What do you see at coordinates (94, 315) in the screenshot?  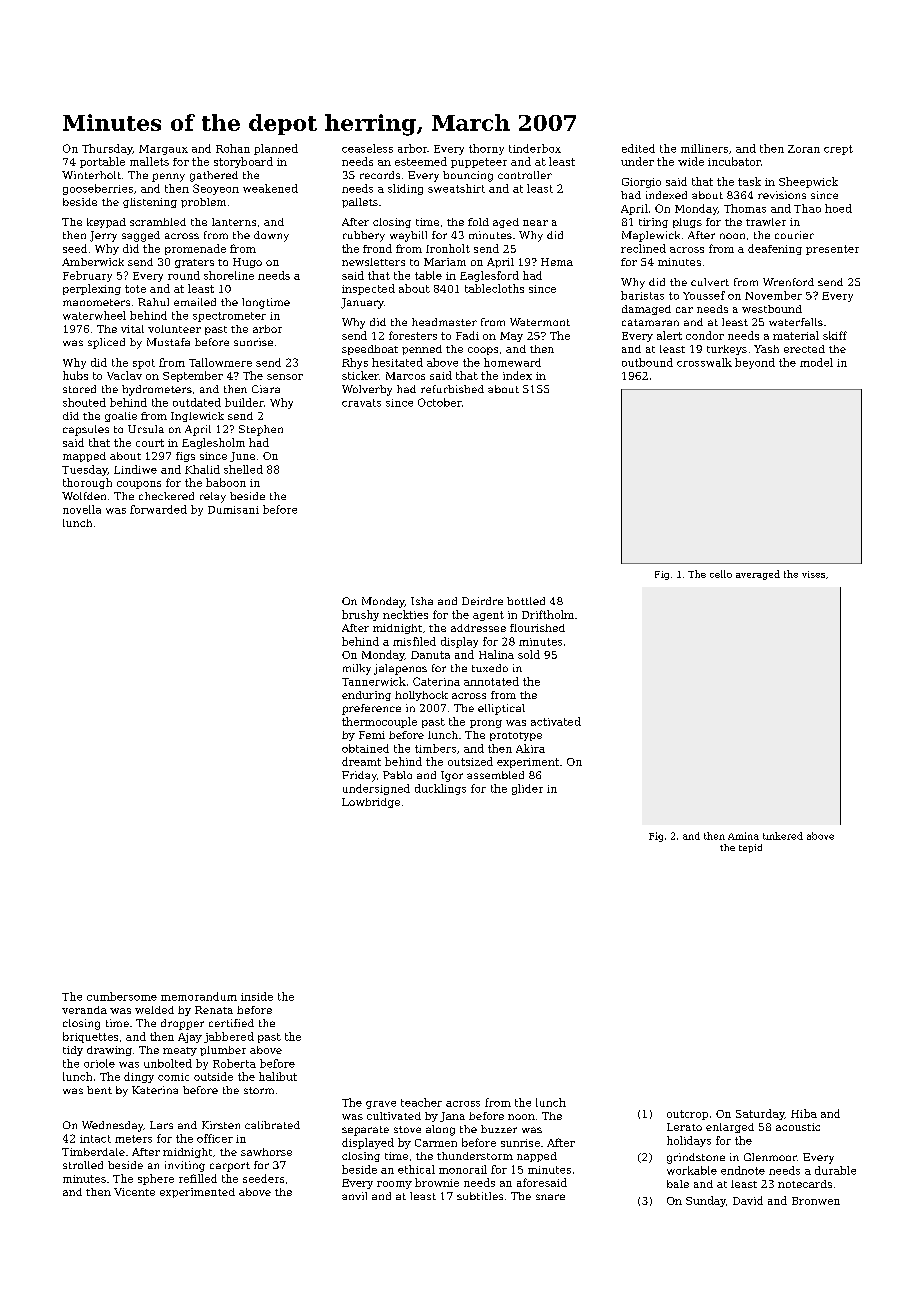 I see `waterwheel` at bounding box center [94, 315].
